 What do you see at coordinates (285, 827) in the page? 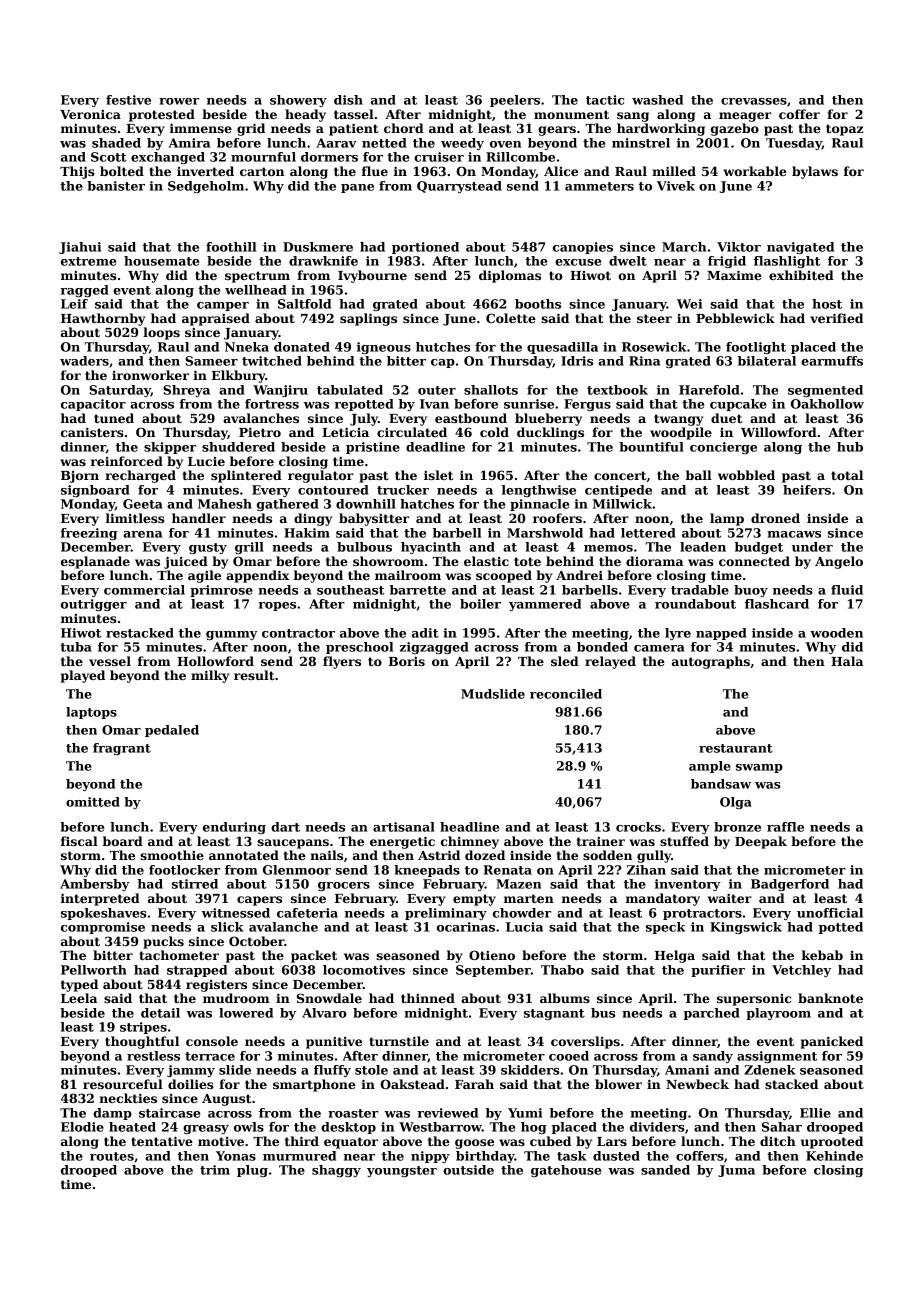
I see `dart` at bounding box center [285, 827].
